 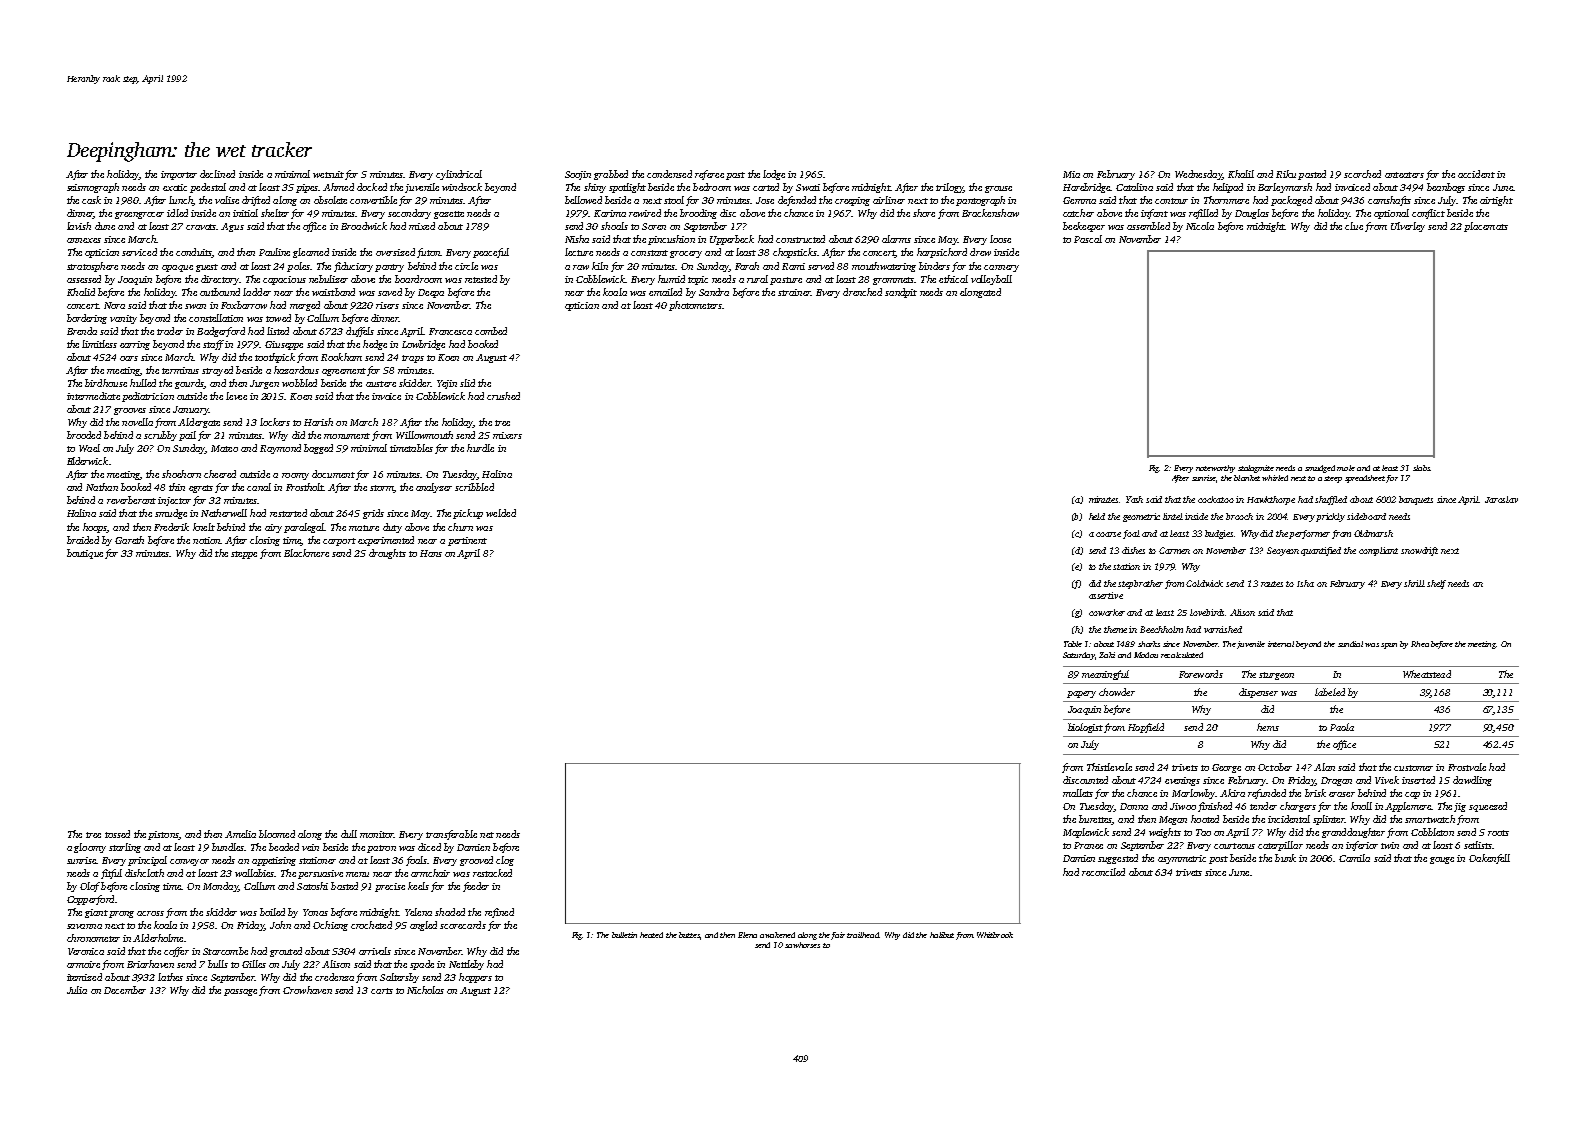 What do you see at coordinates (794, 292) in the screenshot?
I see `strainer` at bounding box center [794, 292].
